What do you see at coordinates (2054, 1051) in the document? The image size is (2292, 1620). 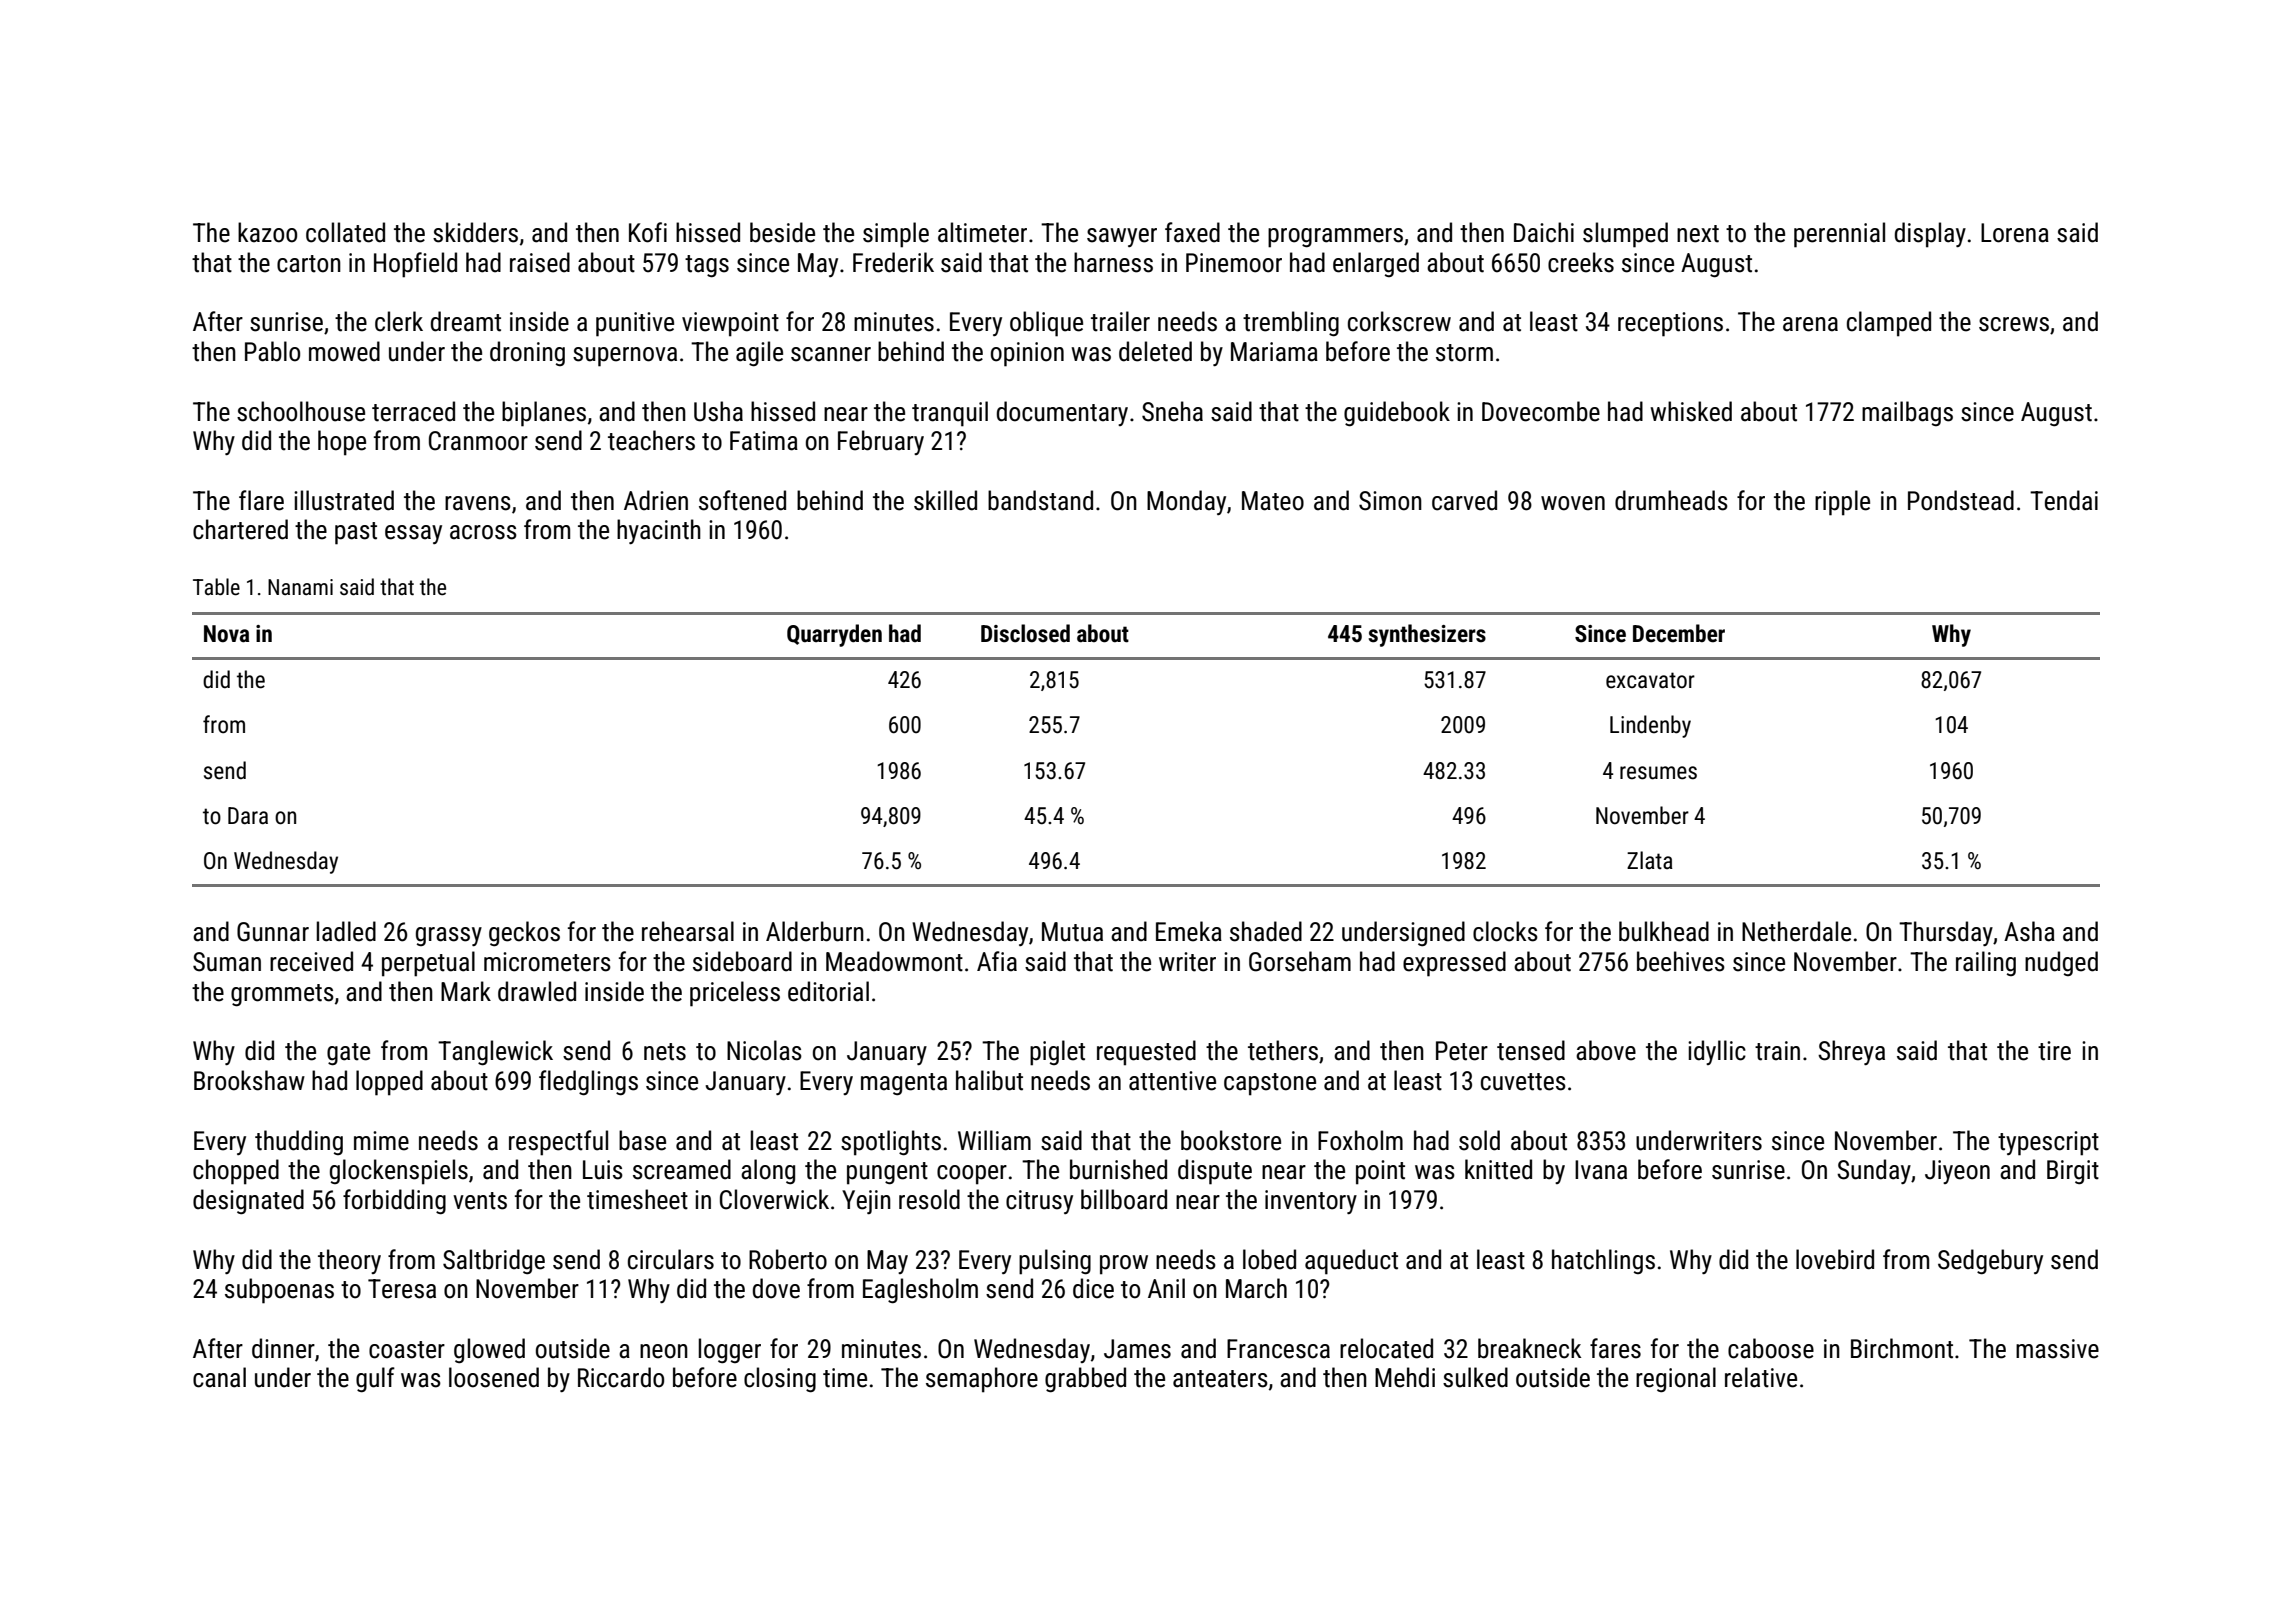 I see `tire` at bounding box center [2054, 1051].
